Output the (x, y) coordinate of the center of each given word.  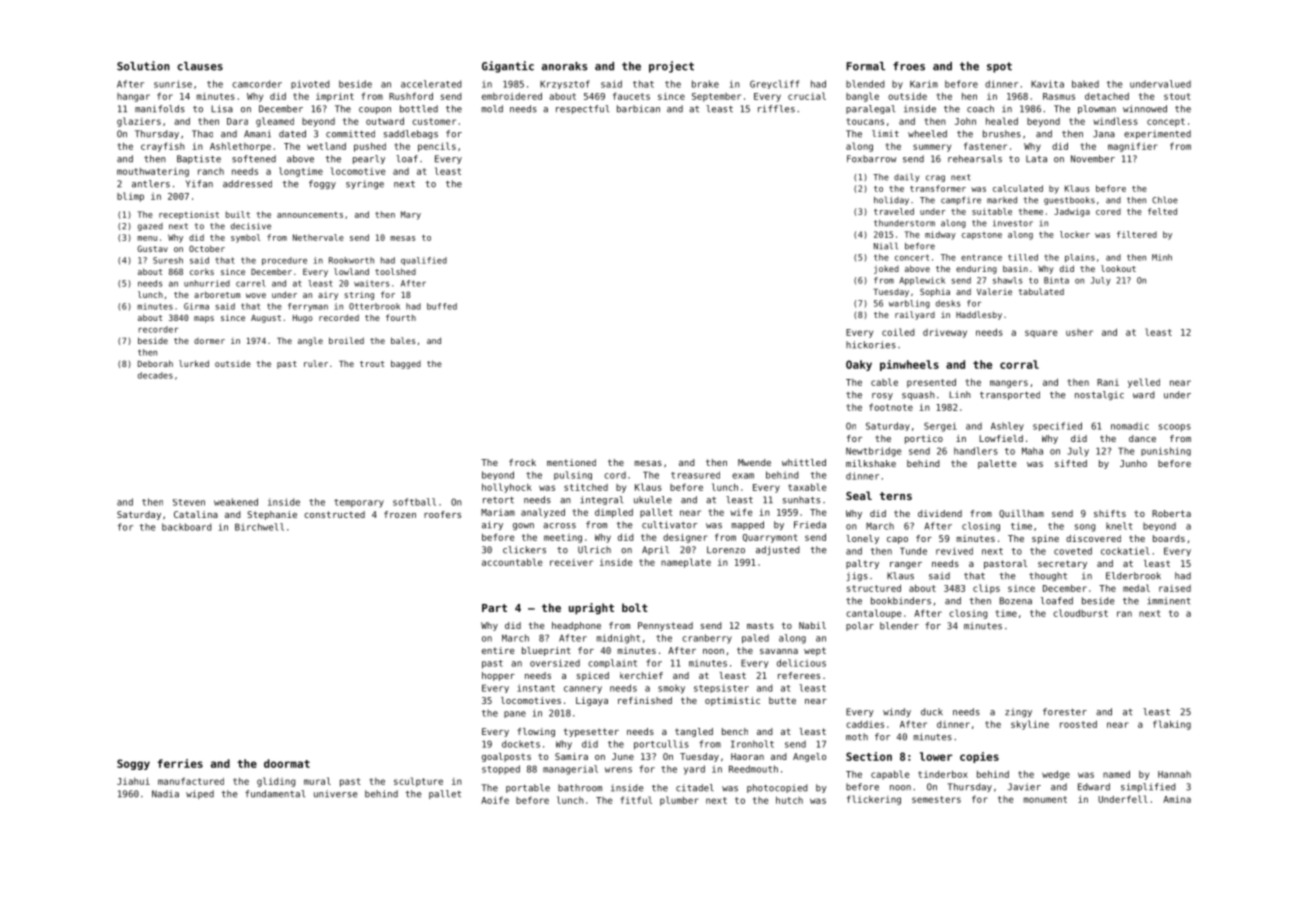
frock (522, 462)
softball (414, 502)
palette (997, 464)
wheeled (927, 134)
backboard (187, 527)
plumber (679, 801)
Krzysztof (565, 84)
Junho (1133, 463)
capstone (982, 236)
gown (523, 526)
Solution (143, 66)
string (359, 296)
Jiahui (133, 781)
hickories (871, 345)
